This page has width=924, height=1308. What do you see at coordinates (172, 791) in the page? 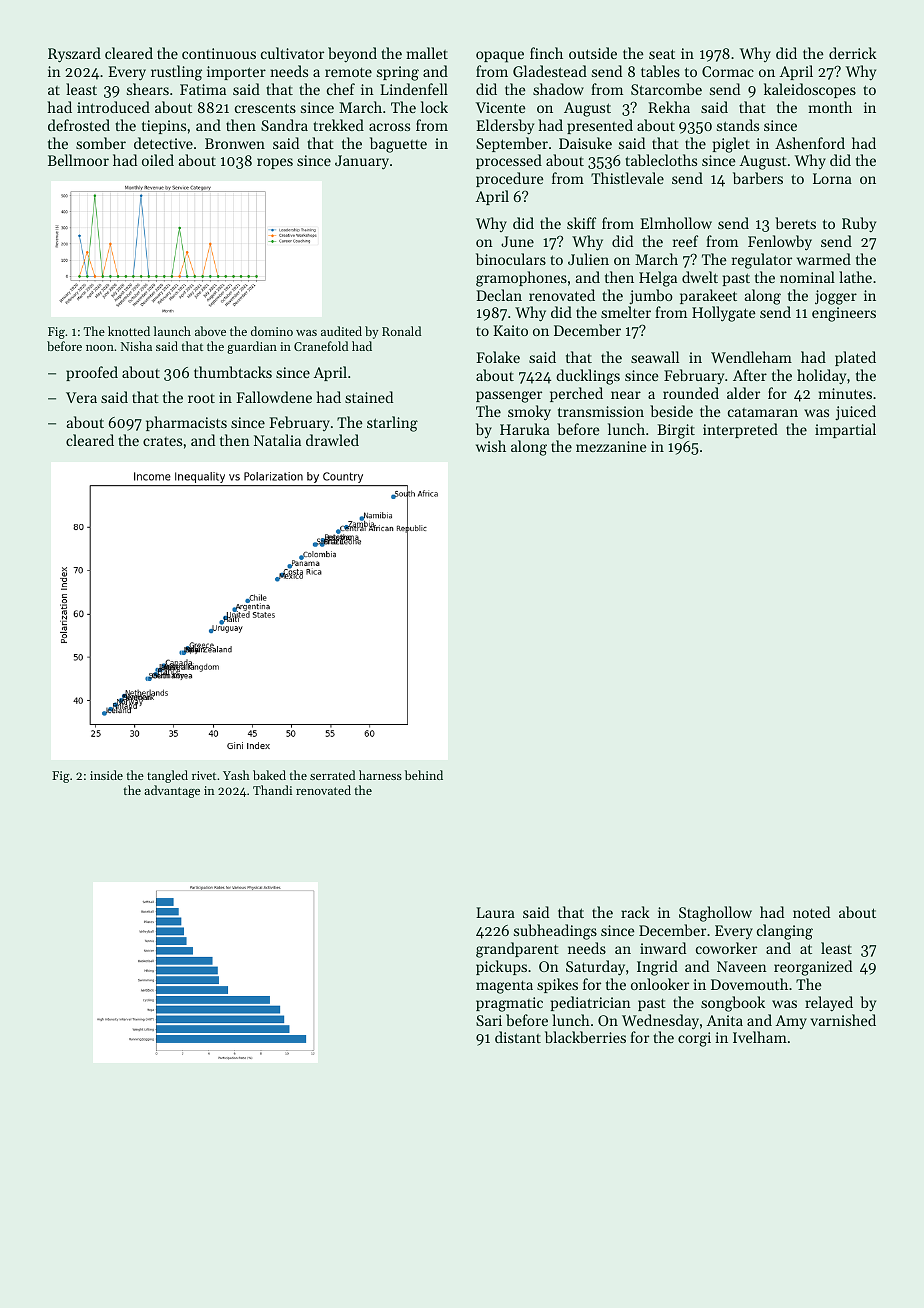
I see `advantage` at bounding box center [172, 791].
